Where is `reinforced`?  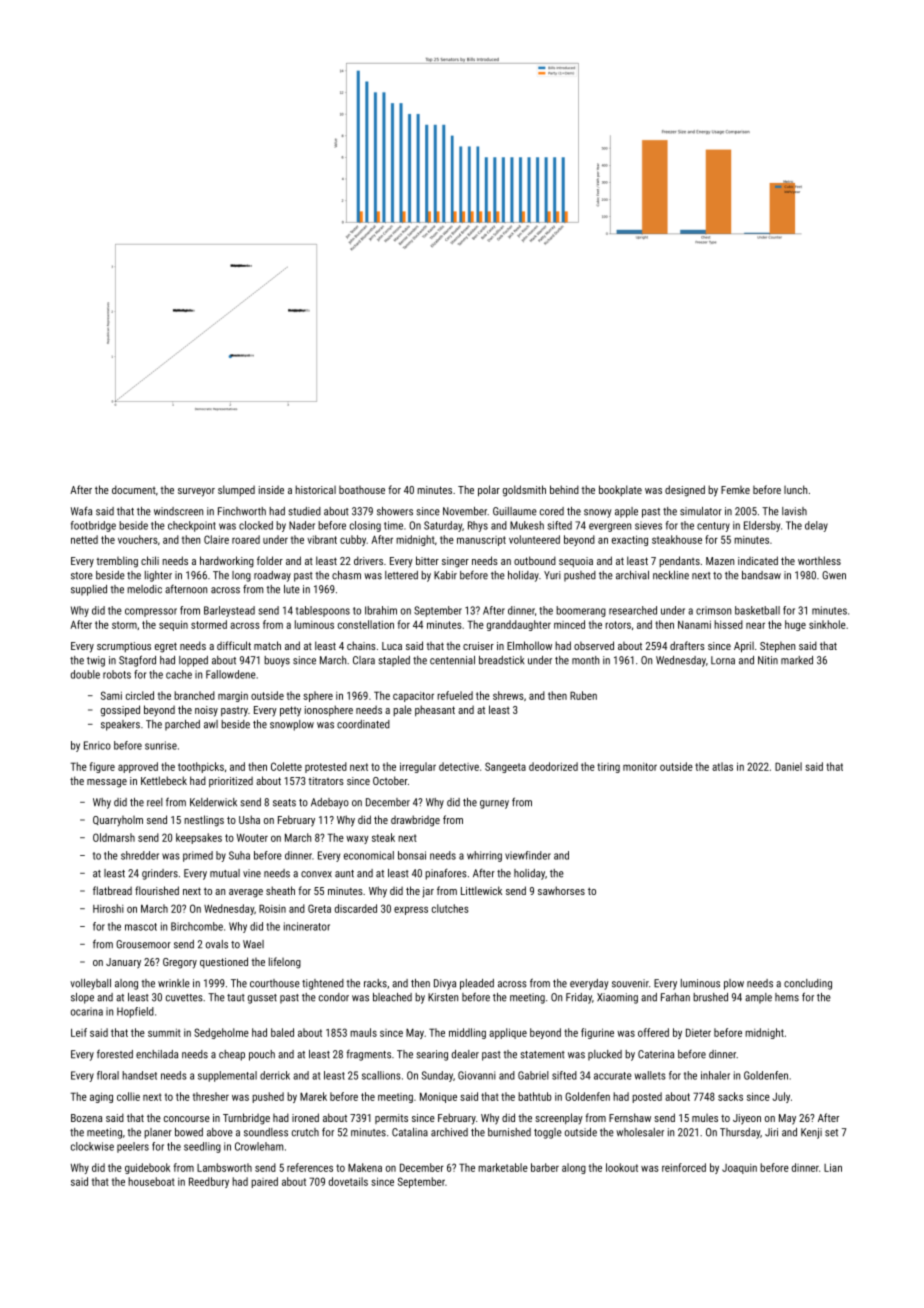 reinforced is located at coordinates (684, 1167).
